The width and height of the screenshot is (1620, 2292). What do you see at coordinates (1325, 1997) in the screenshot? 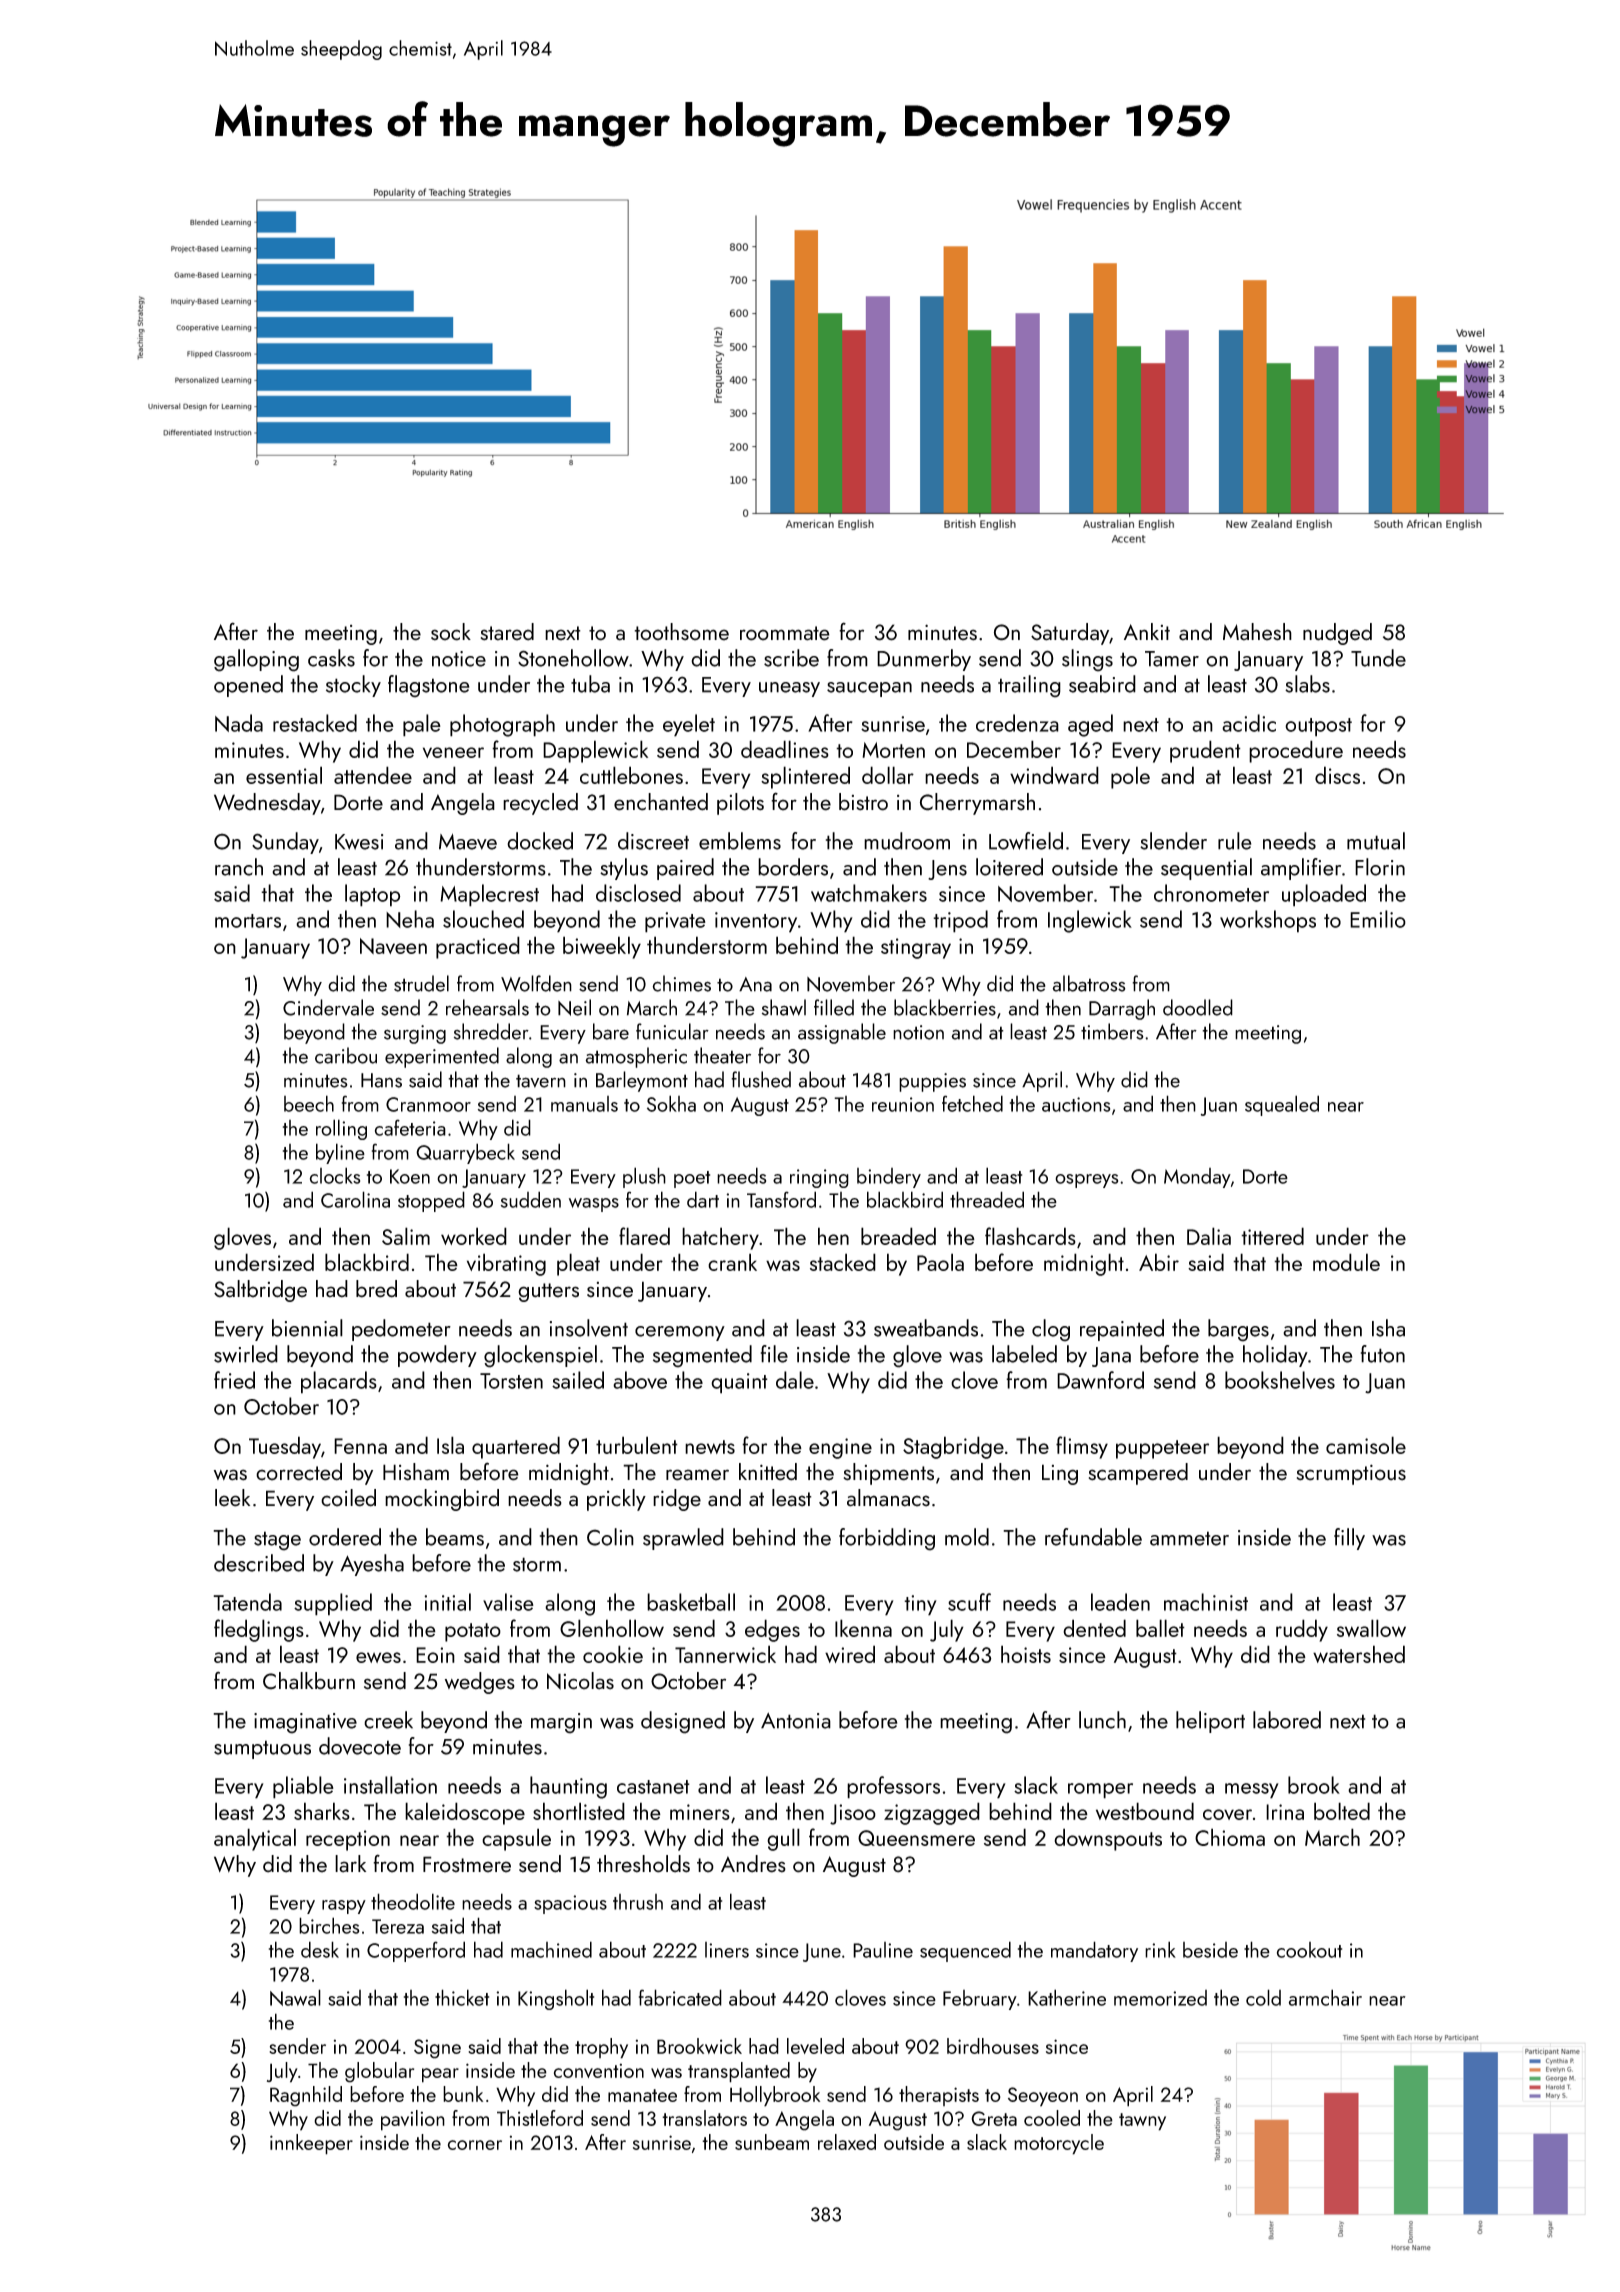
I see `armchair` at bounding box center [1325, 1997].
